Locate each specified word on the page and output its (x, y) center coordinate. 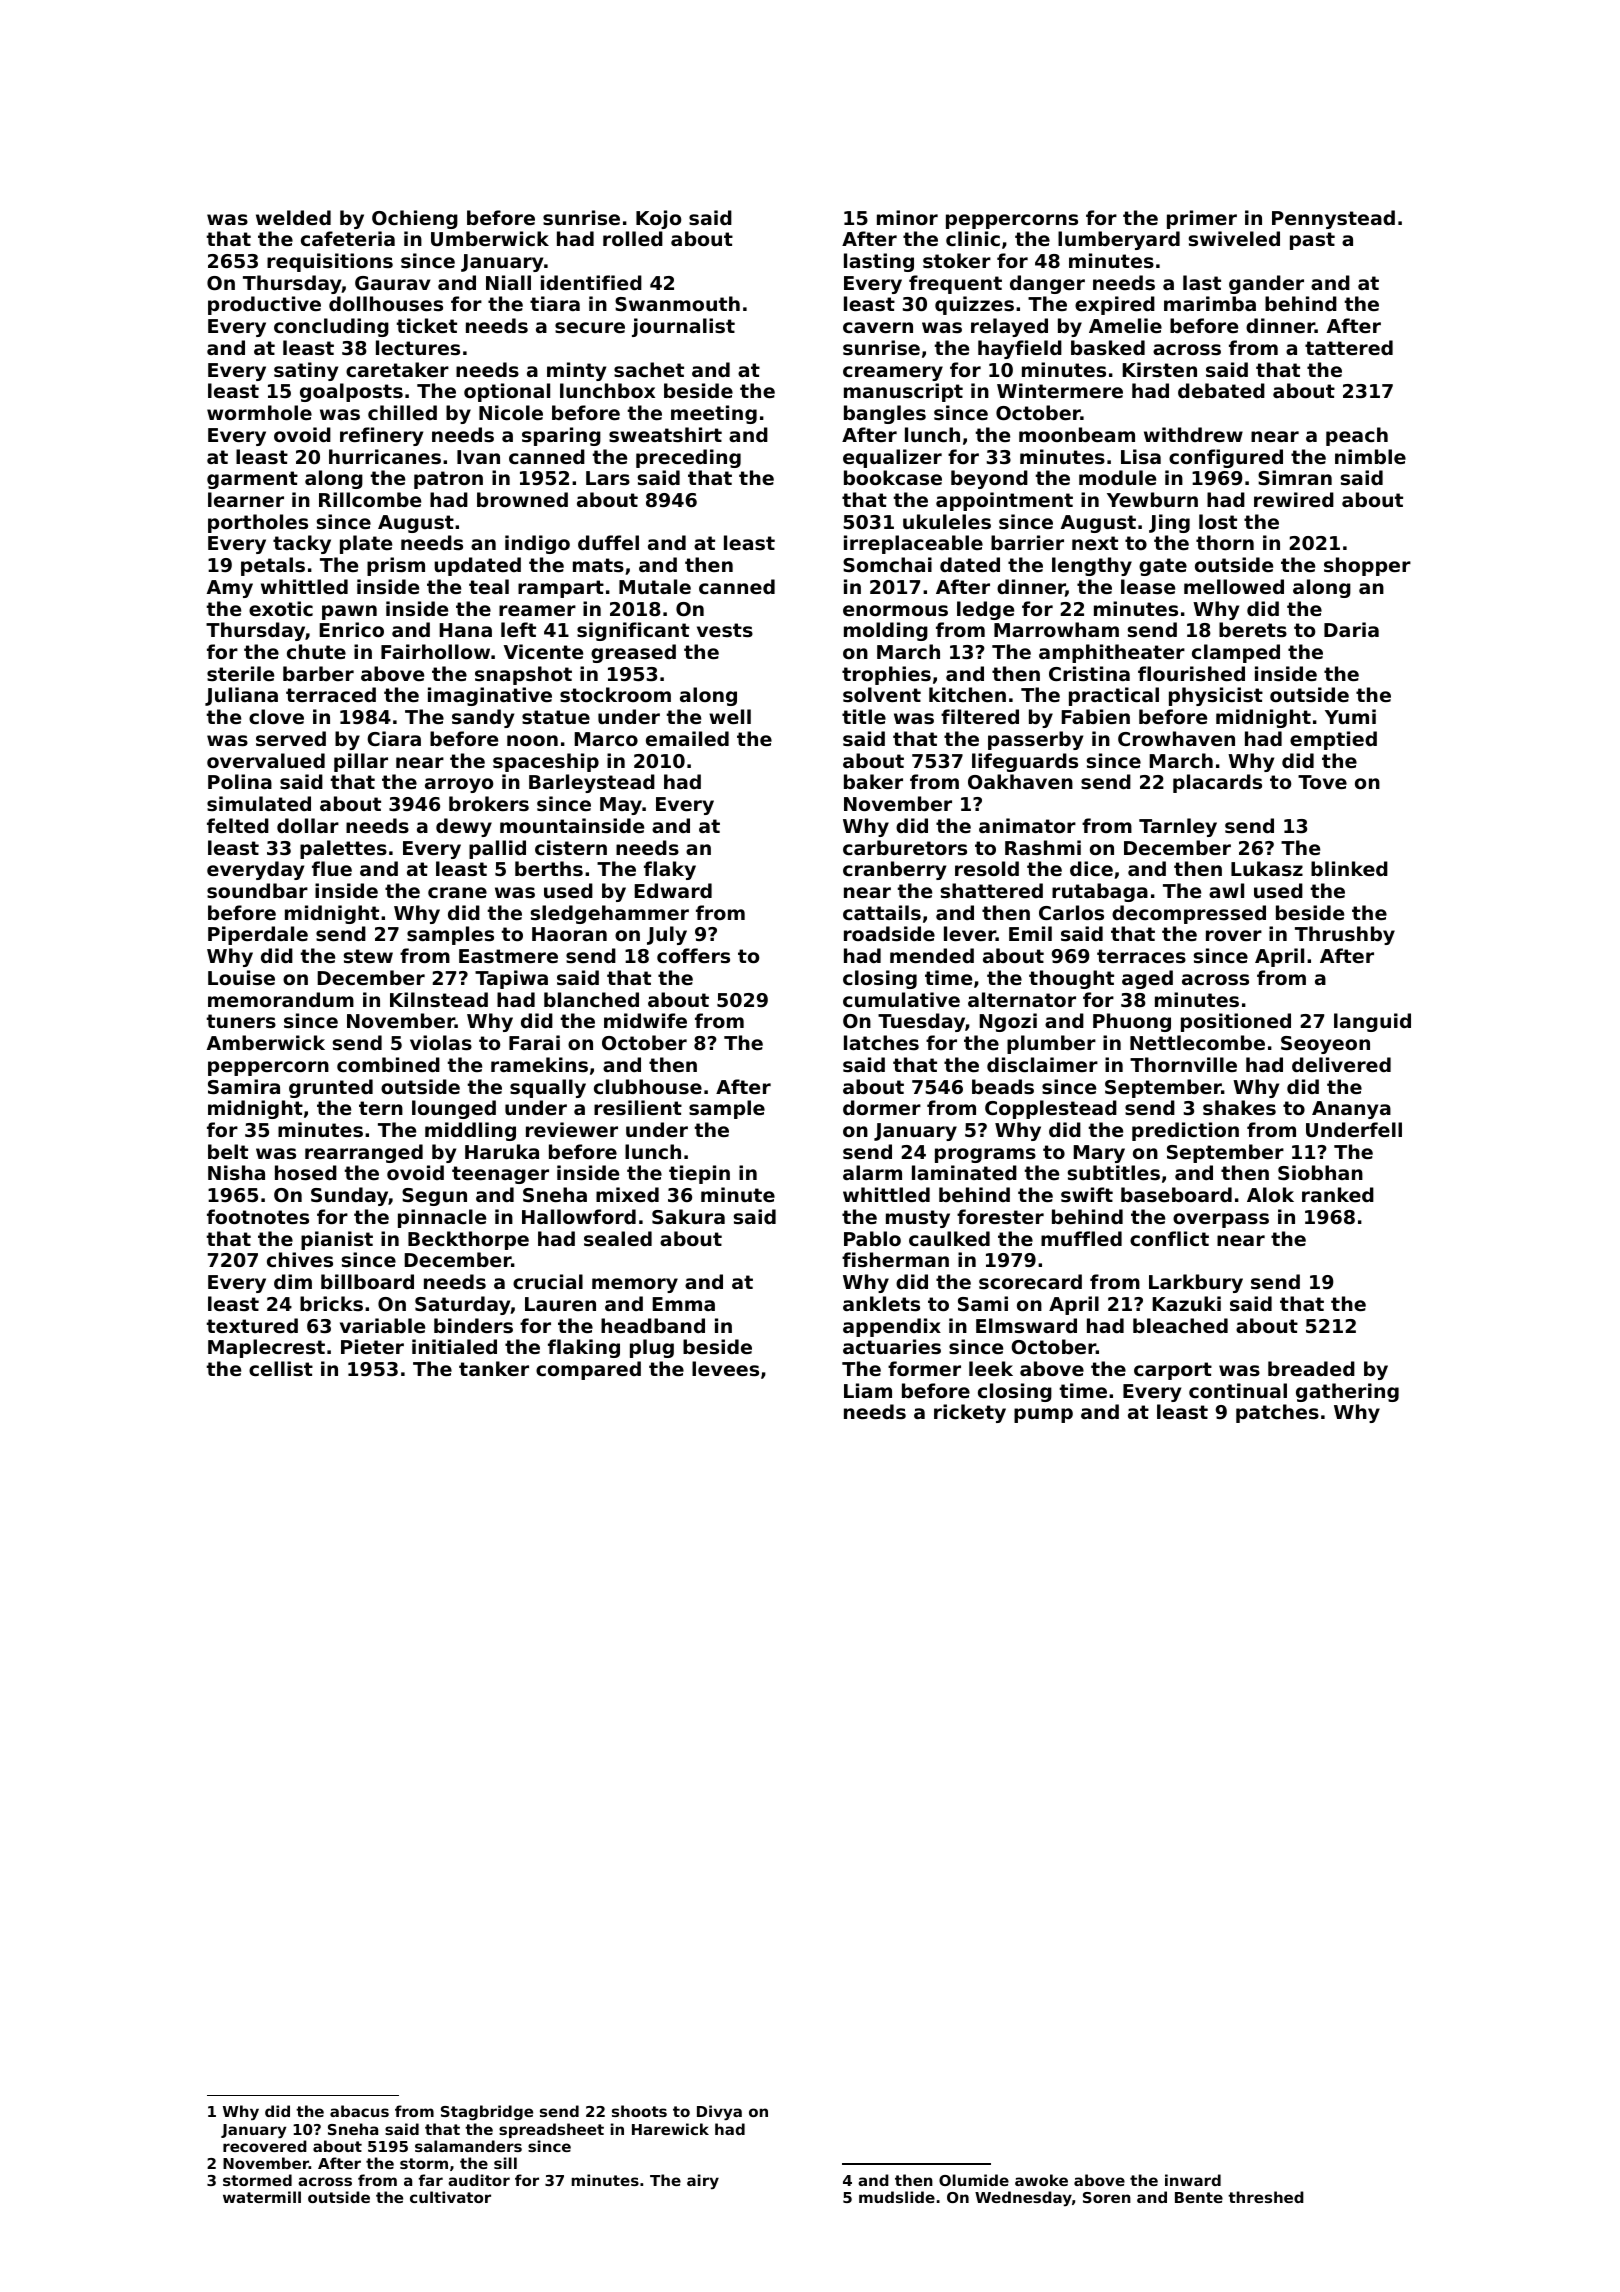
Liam (868, 1390)
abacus (359, 2111)
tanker (494, 1368)
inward (1193, 2180)
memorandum (281, 999)
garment (252, 480)
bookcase (893, 478)
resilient (638, 1107)
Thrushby (1345, 935)
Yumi (1350, 716)
